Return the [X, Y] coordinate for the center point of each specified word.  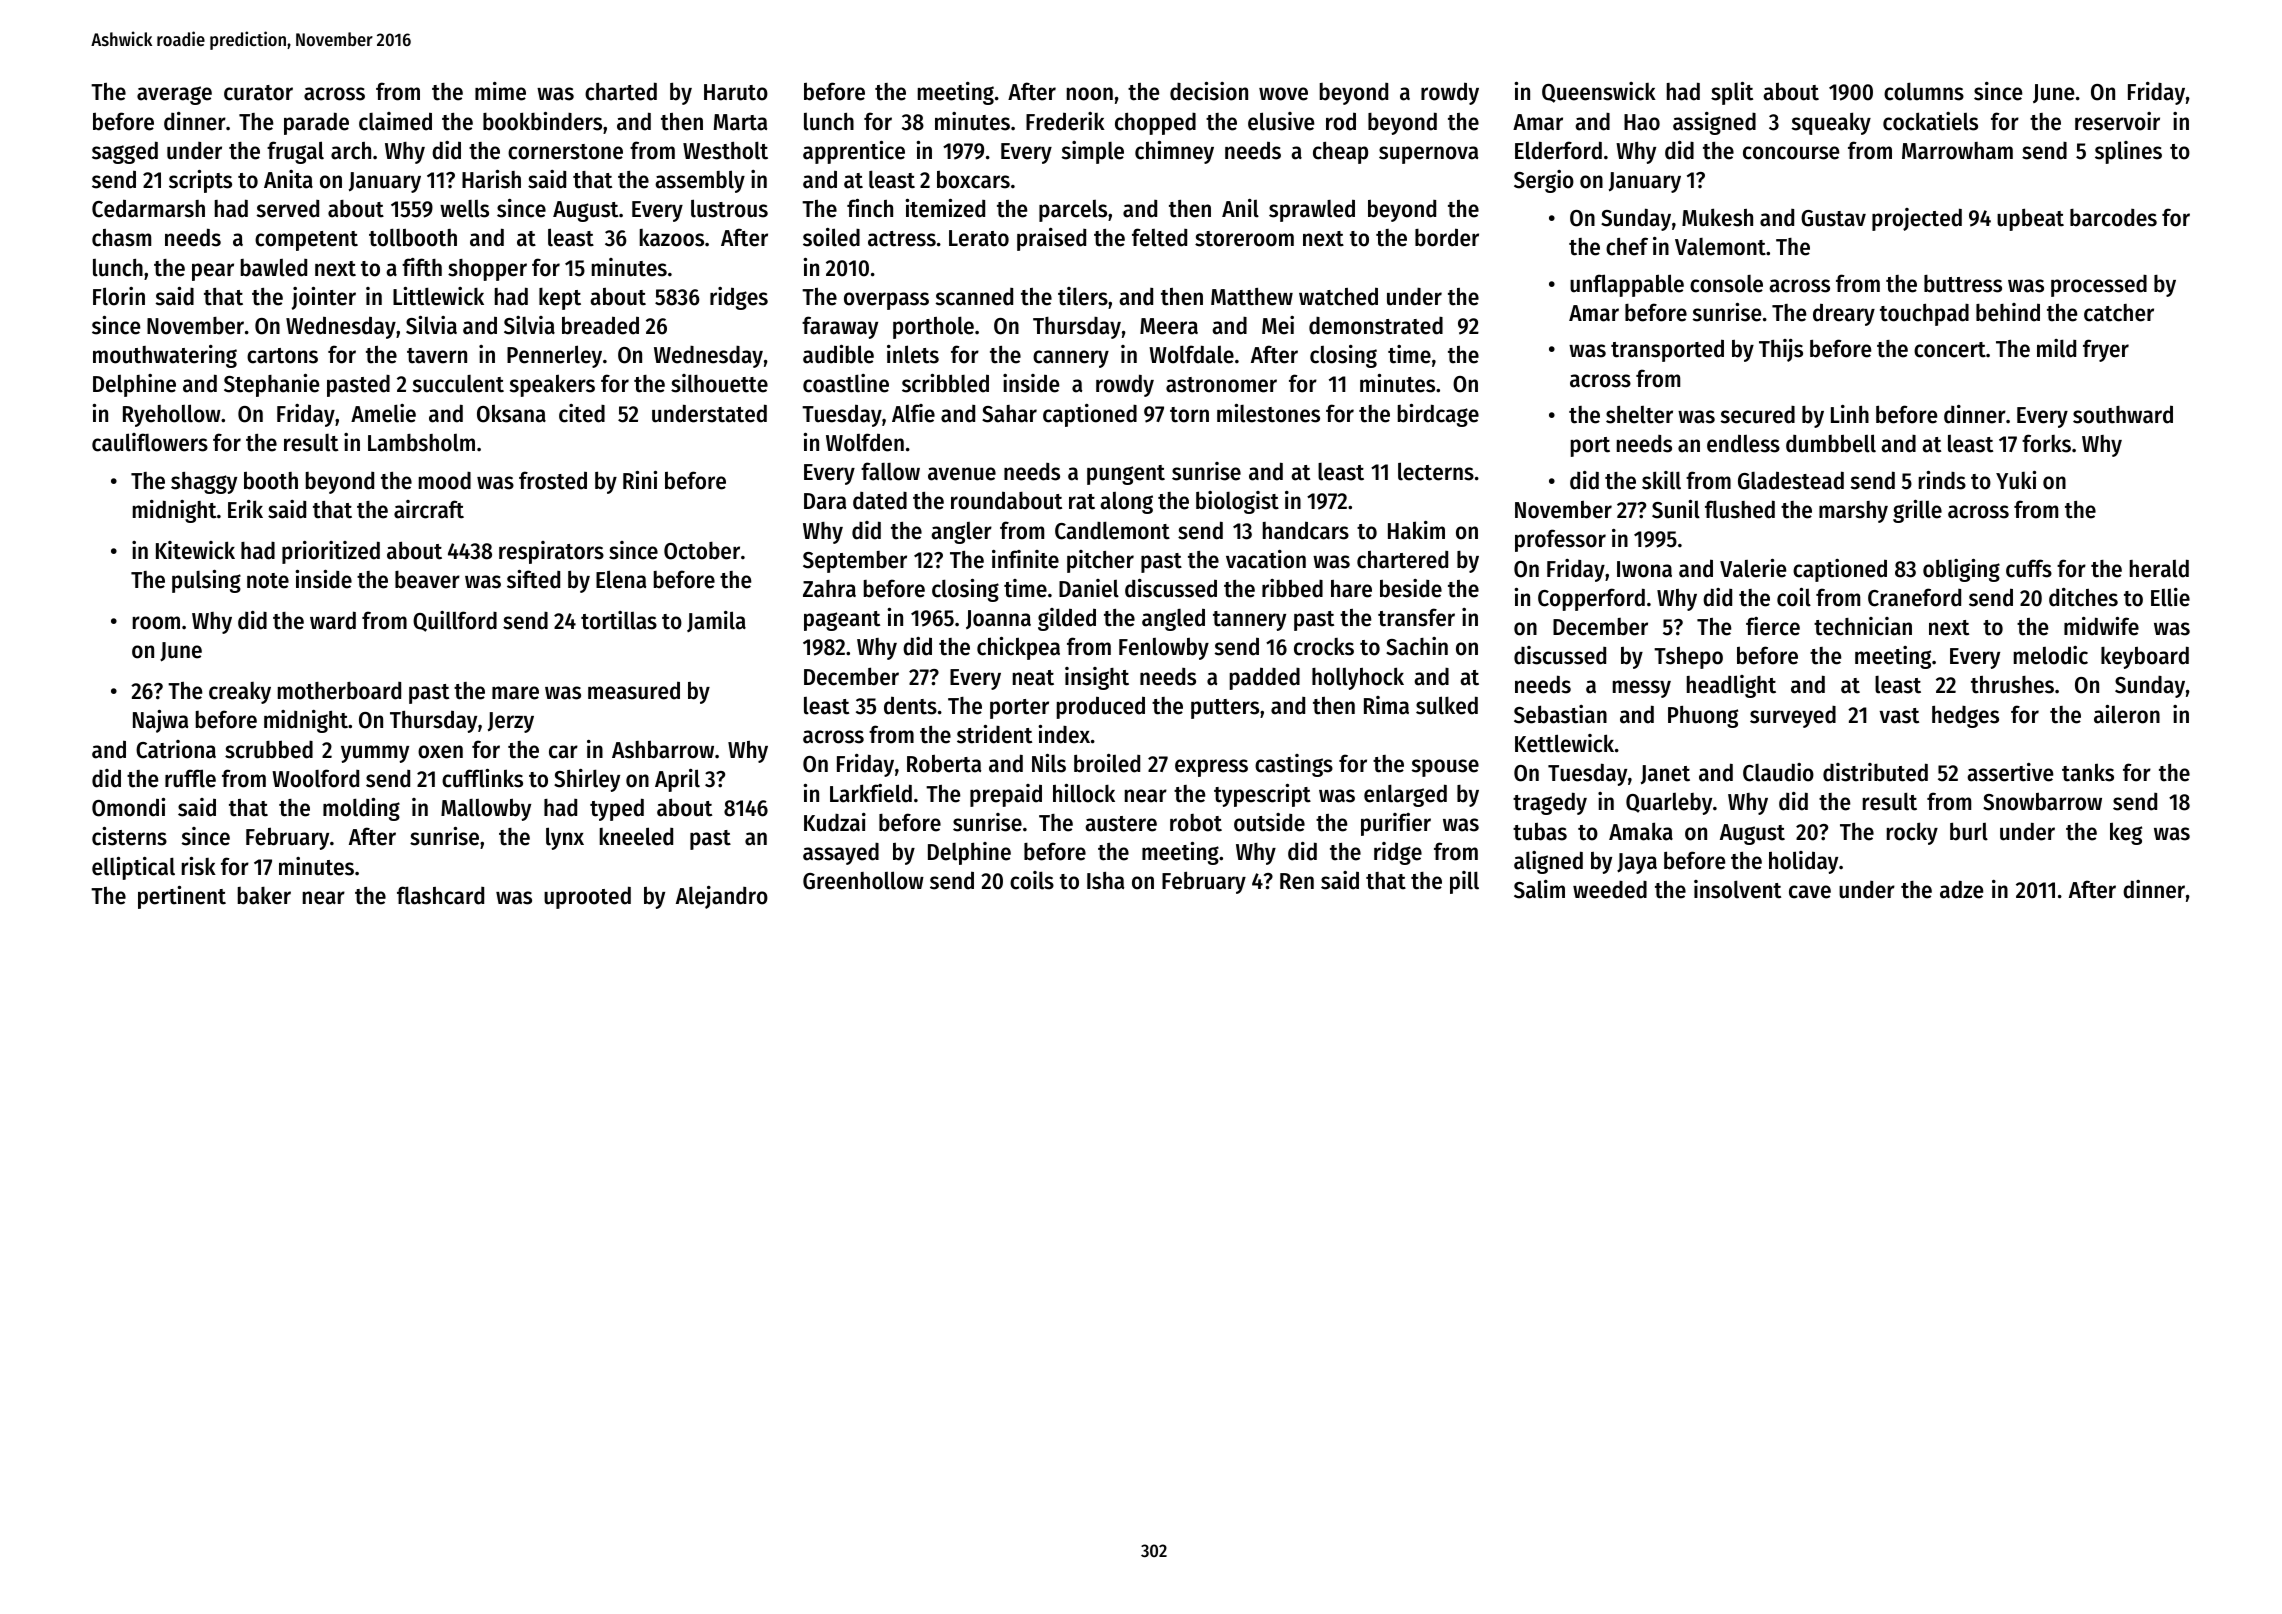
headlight [1731, 686]
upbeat [2030, 219]
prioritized [331, 552]
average [174, 95]
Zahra [829, 589]
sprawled [1312, 210]
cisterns [129, 836]
